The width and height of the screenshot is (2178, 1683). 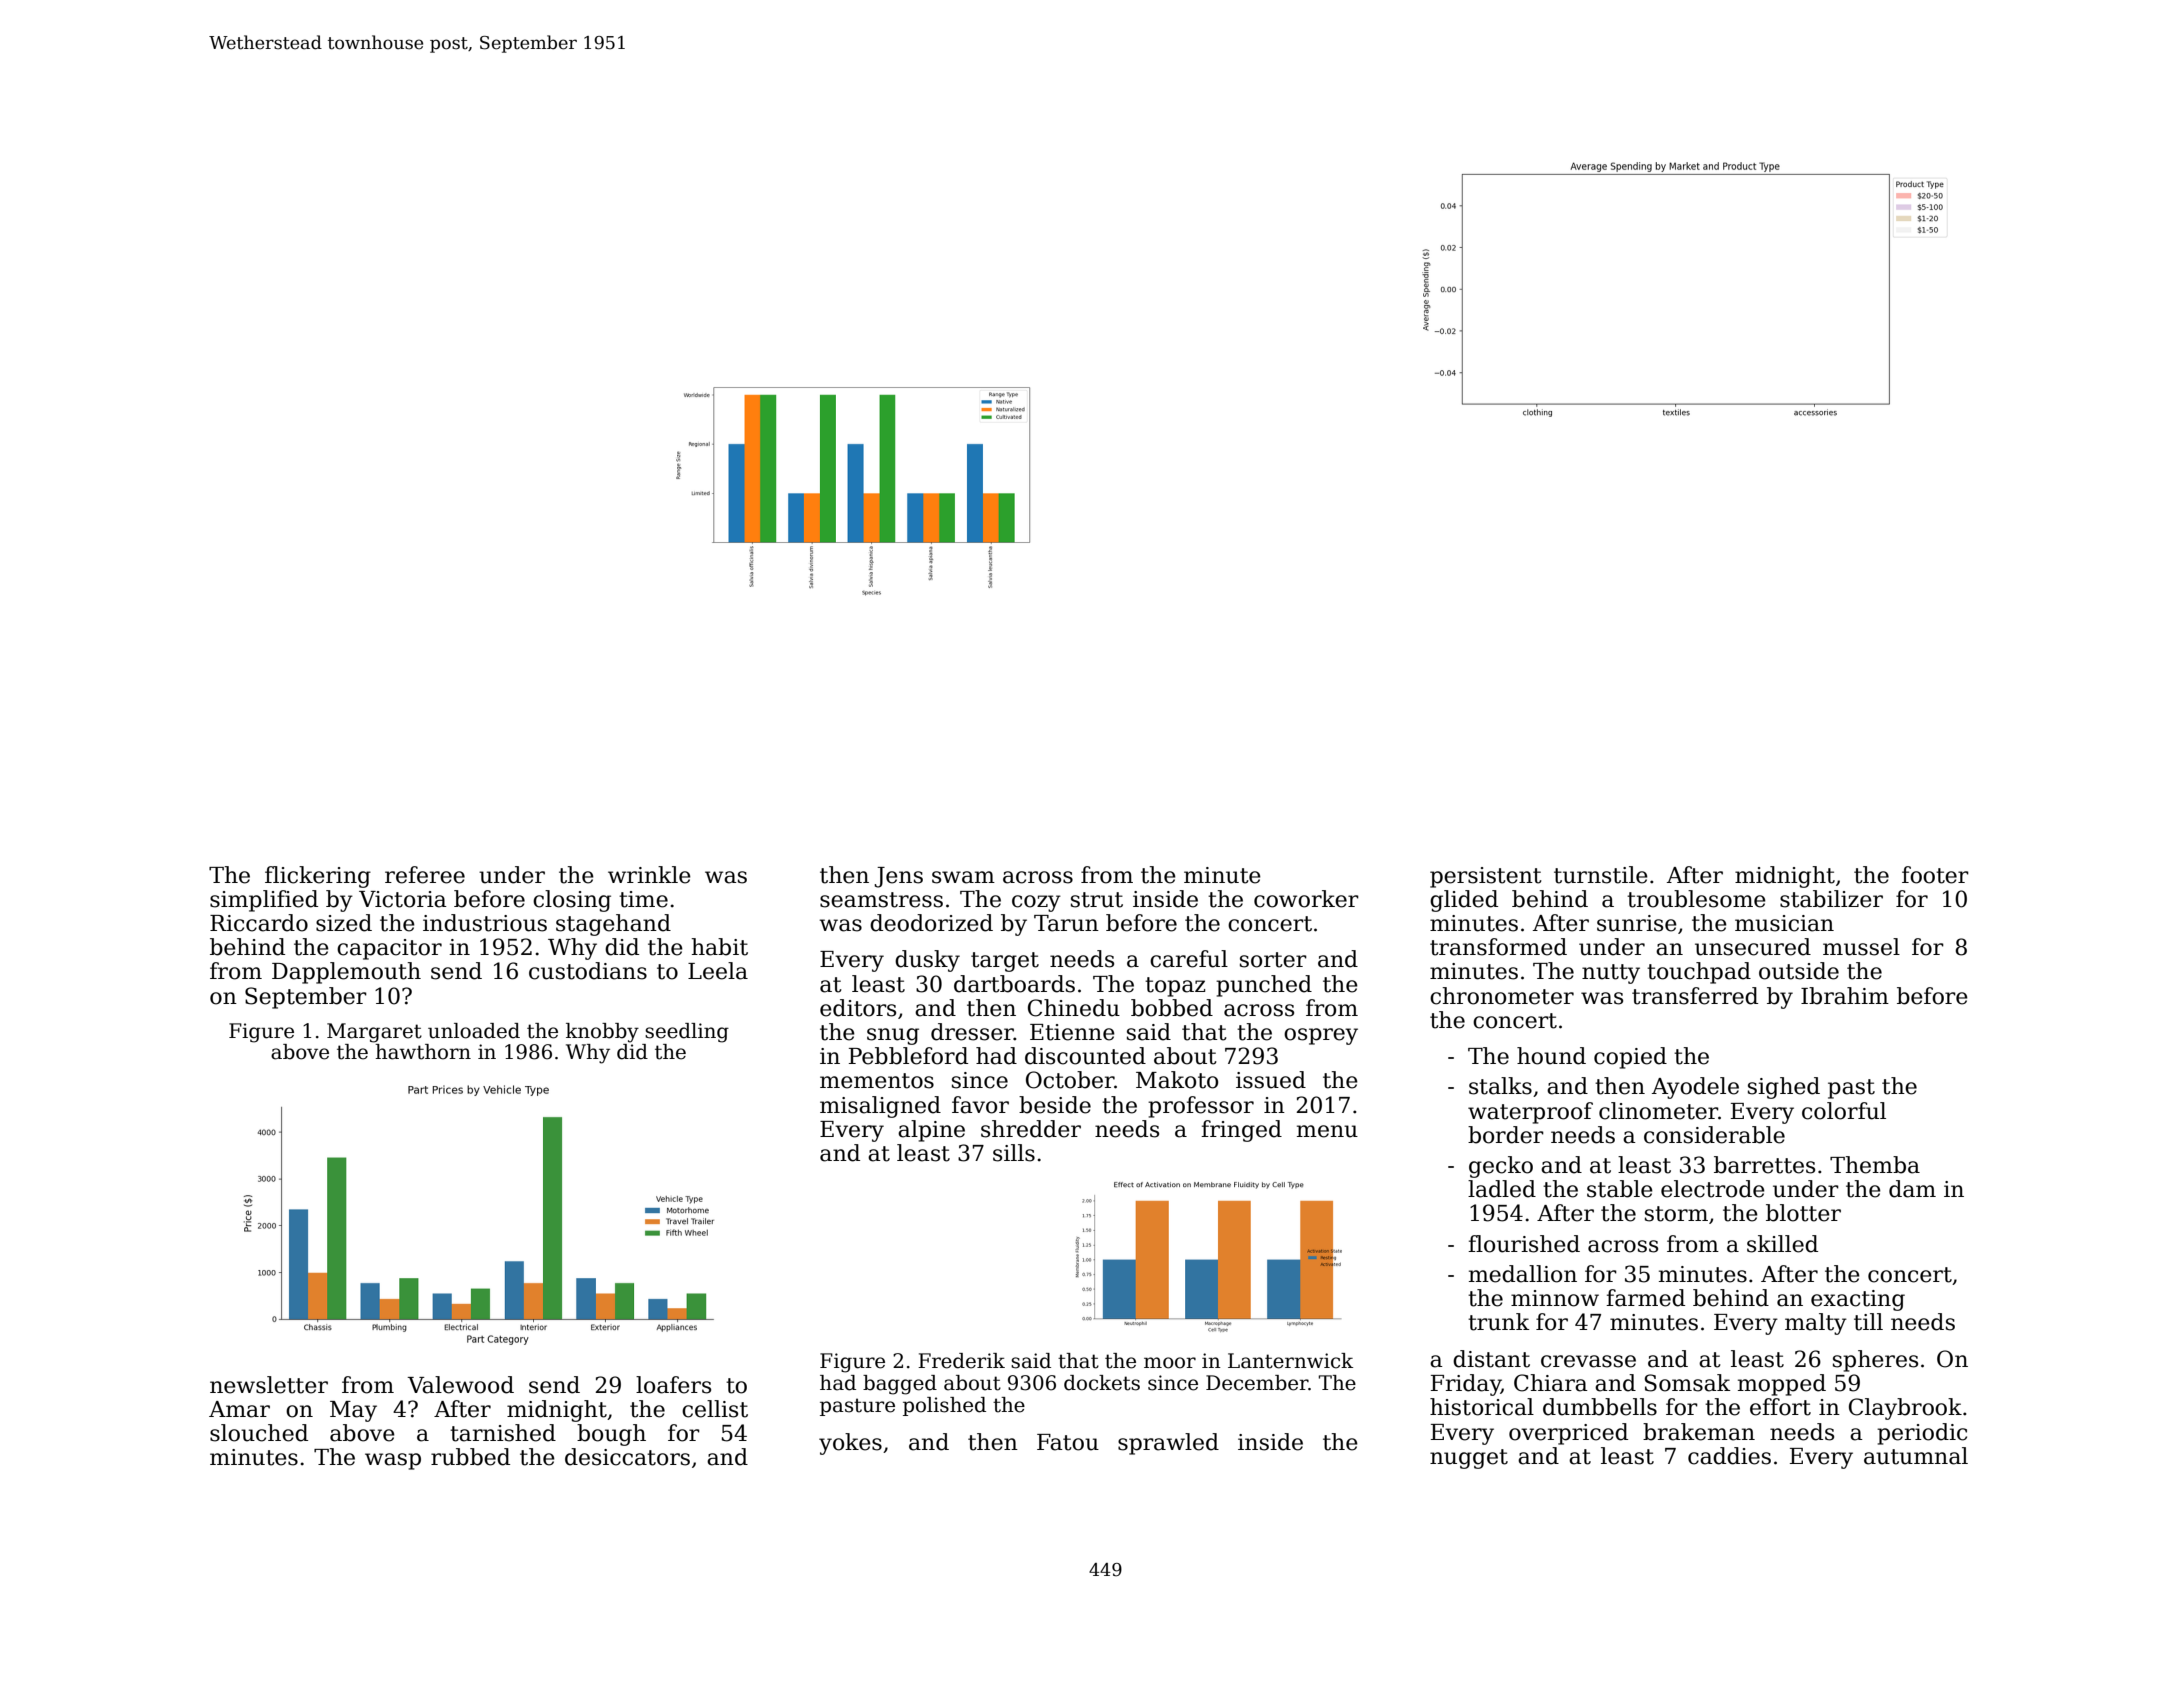 What do you see at coordinates (269, 1385) in the screenshot?
I see `newsletter` at bounding box center [269, 1385].
